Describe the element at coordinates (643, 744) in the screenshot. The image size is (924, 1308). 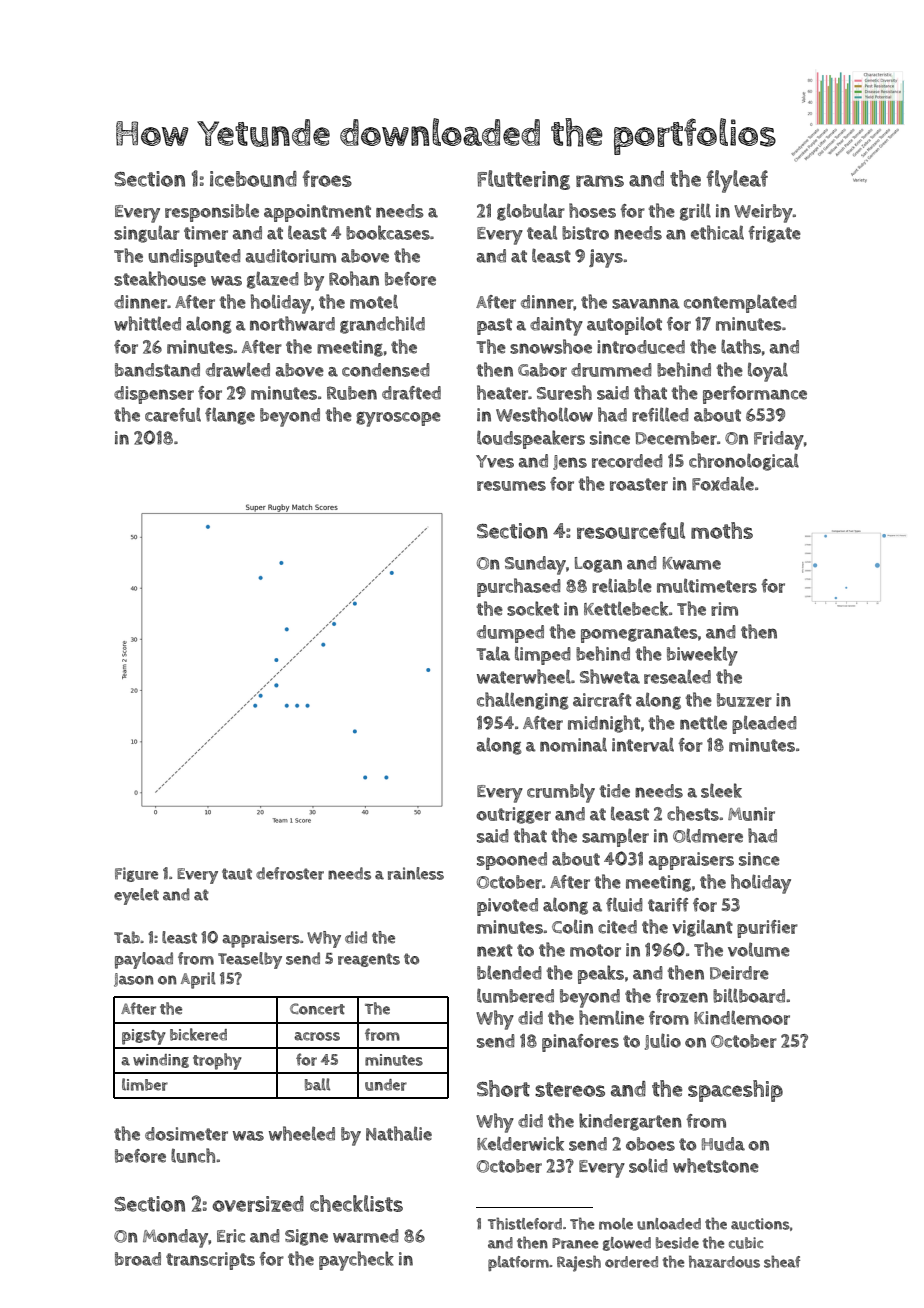
I see `interval` at that location.
